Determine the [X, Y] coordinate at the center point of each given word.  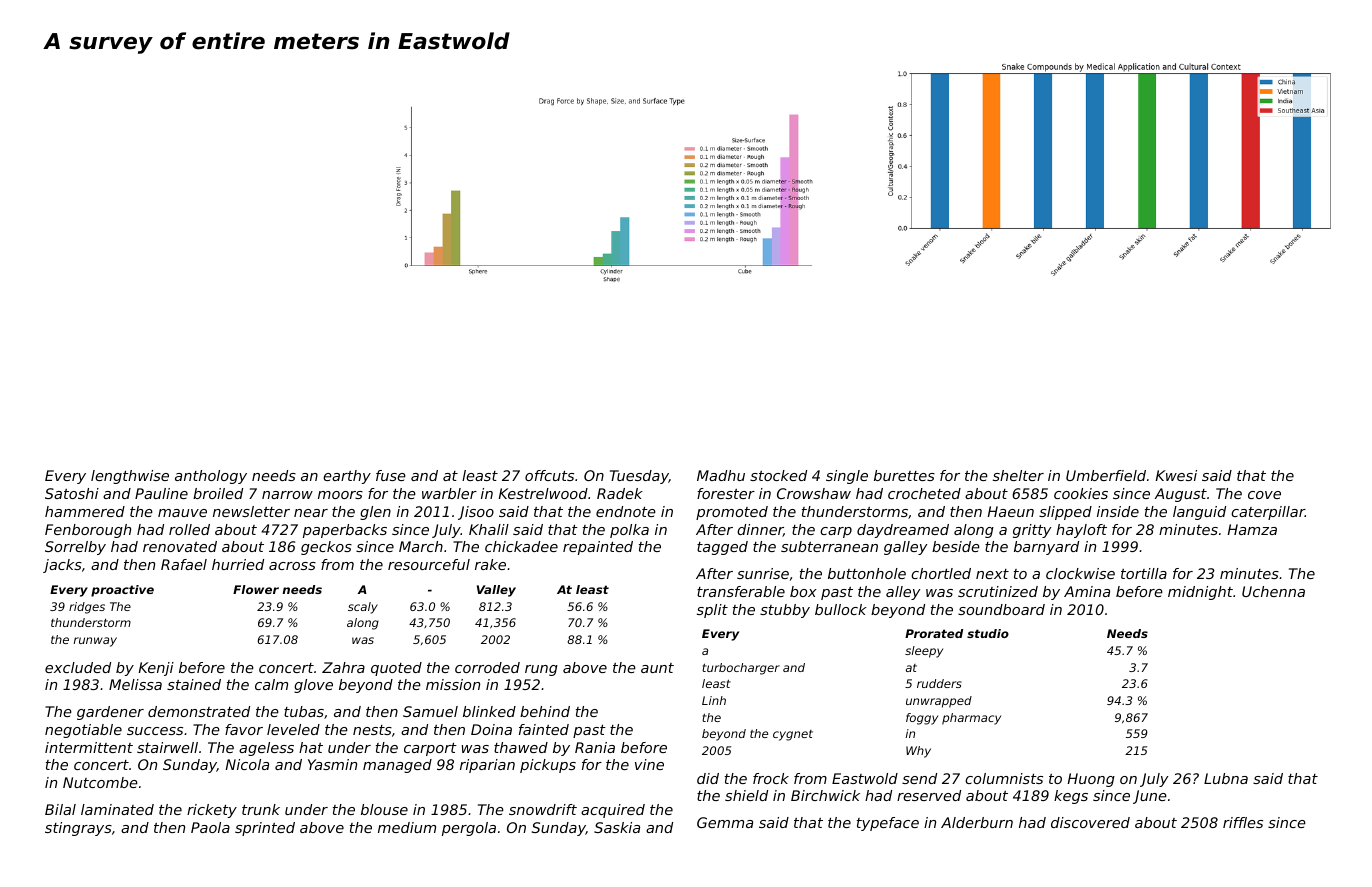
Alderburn [977, 822]
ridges [87, 608]
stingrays [78, 829]
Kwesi [1176, 475]
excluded [78, 667]
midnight [1200, 593]
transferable [741, 591]
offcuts [549, 475]
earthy [347, 477]
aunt [657, 668]
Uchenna [1273, 591]
